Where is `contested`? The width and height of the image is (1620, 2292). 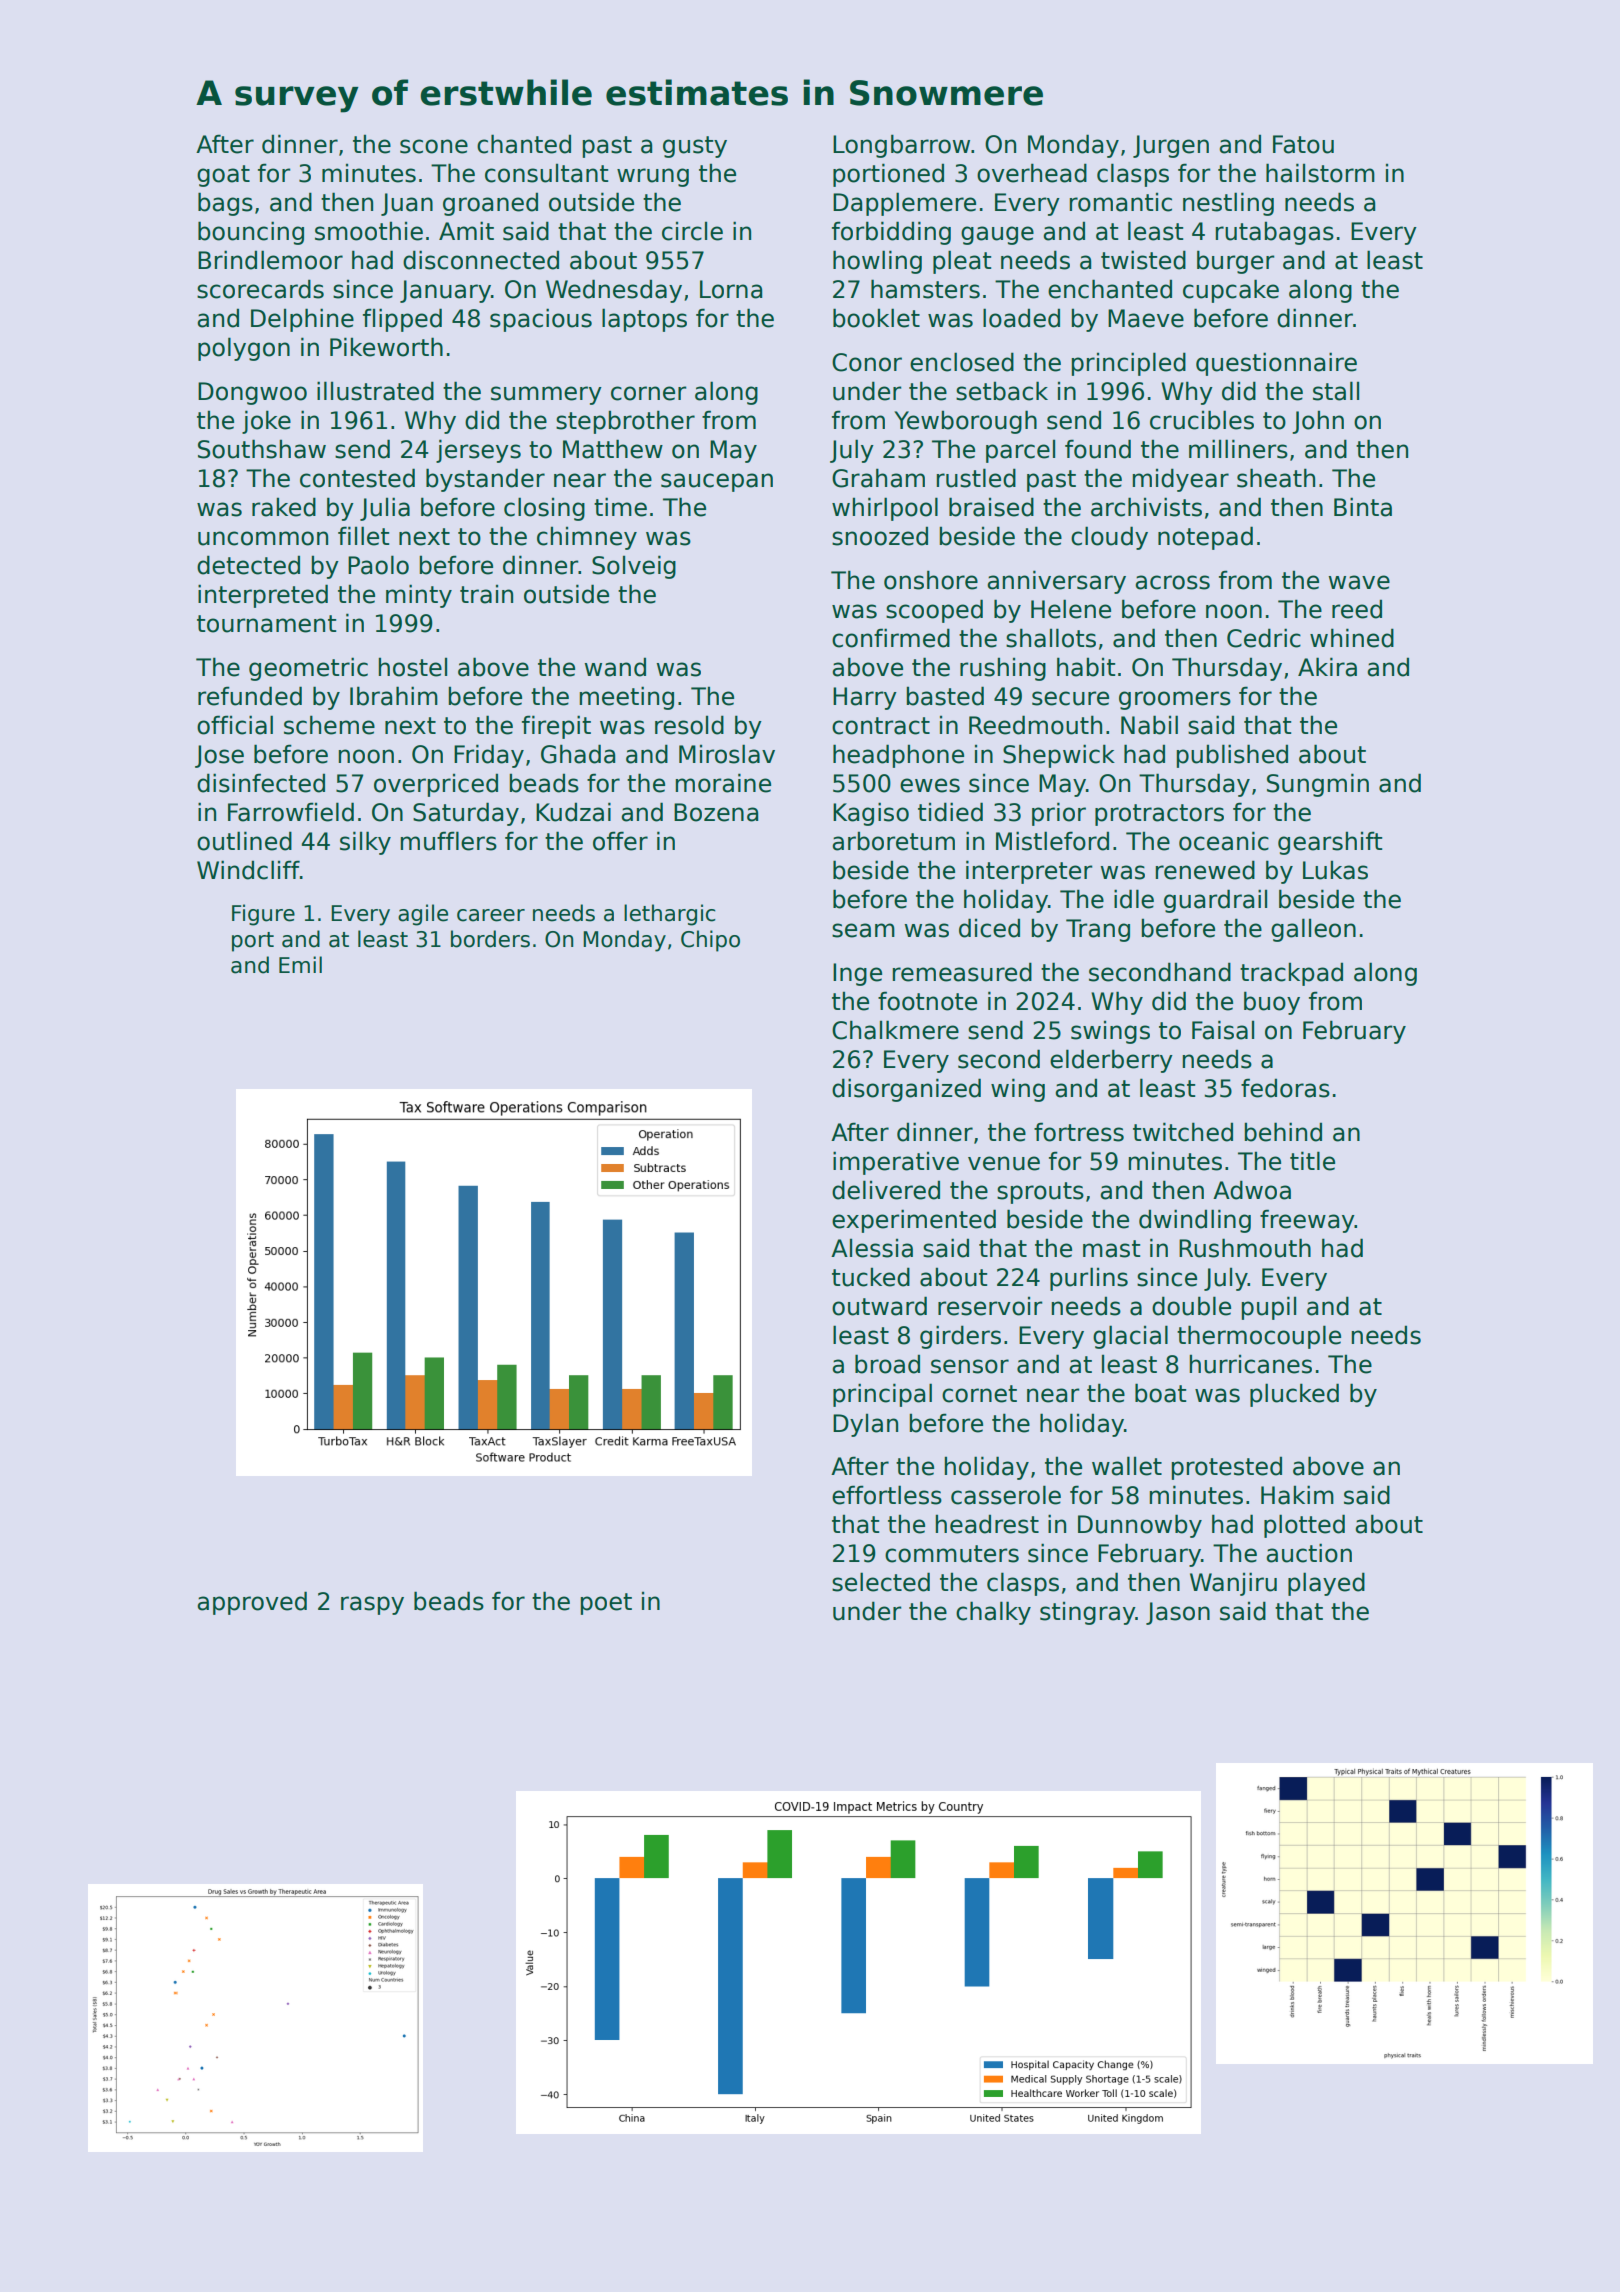
contested is located at coordinates (357, 478).
